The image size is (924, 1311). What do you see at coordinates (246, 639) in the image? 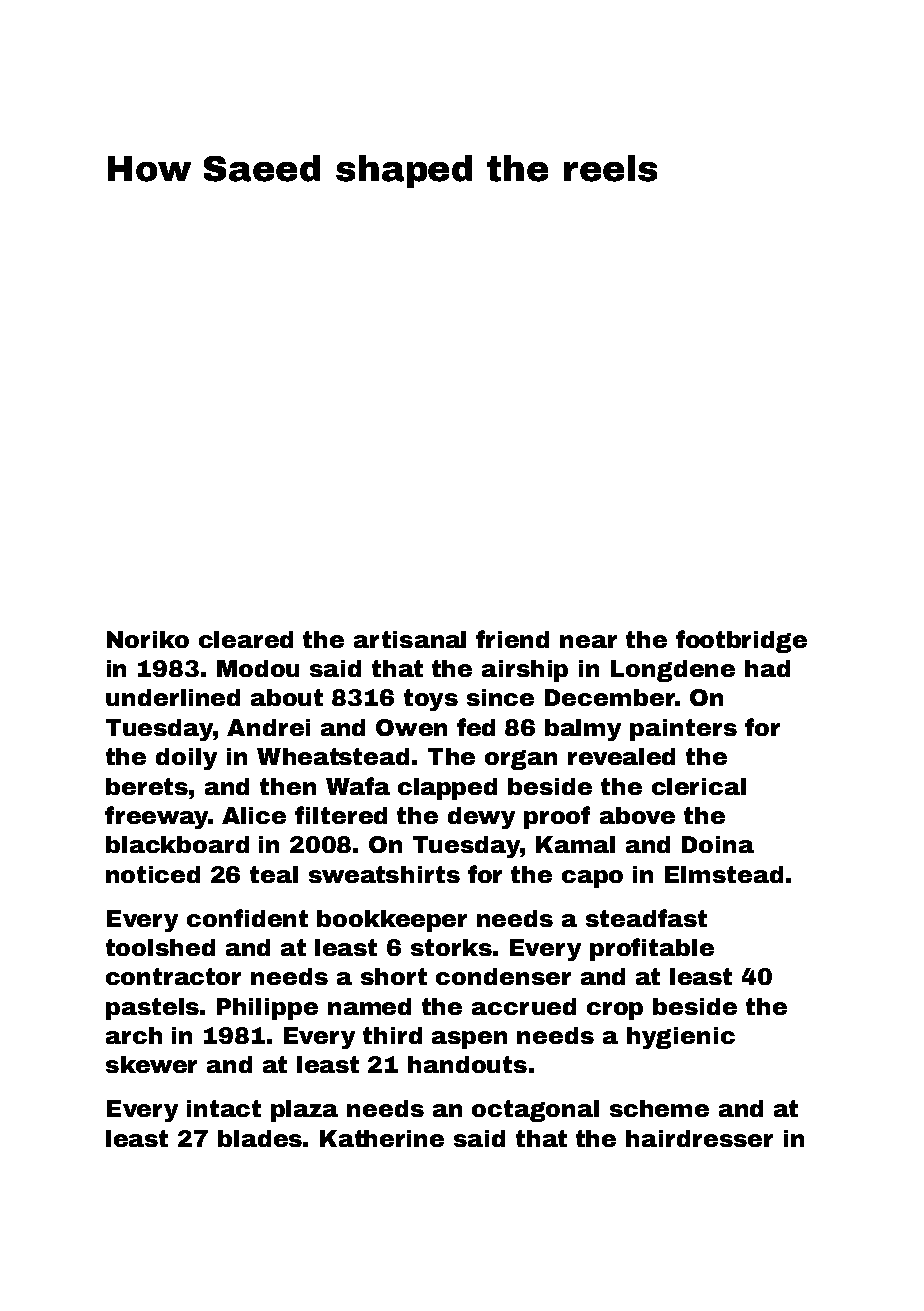
I see `cleared` at bounding box center [246, 639].
